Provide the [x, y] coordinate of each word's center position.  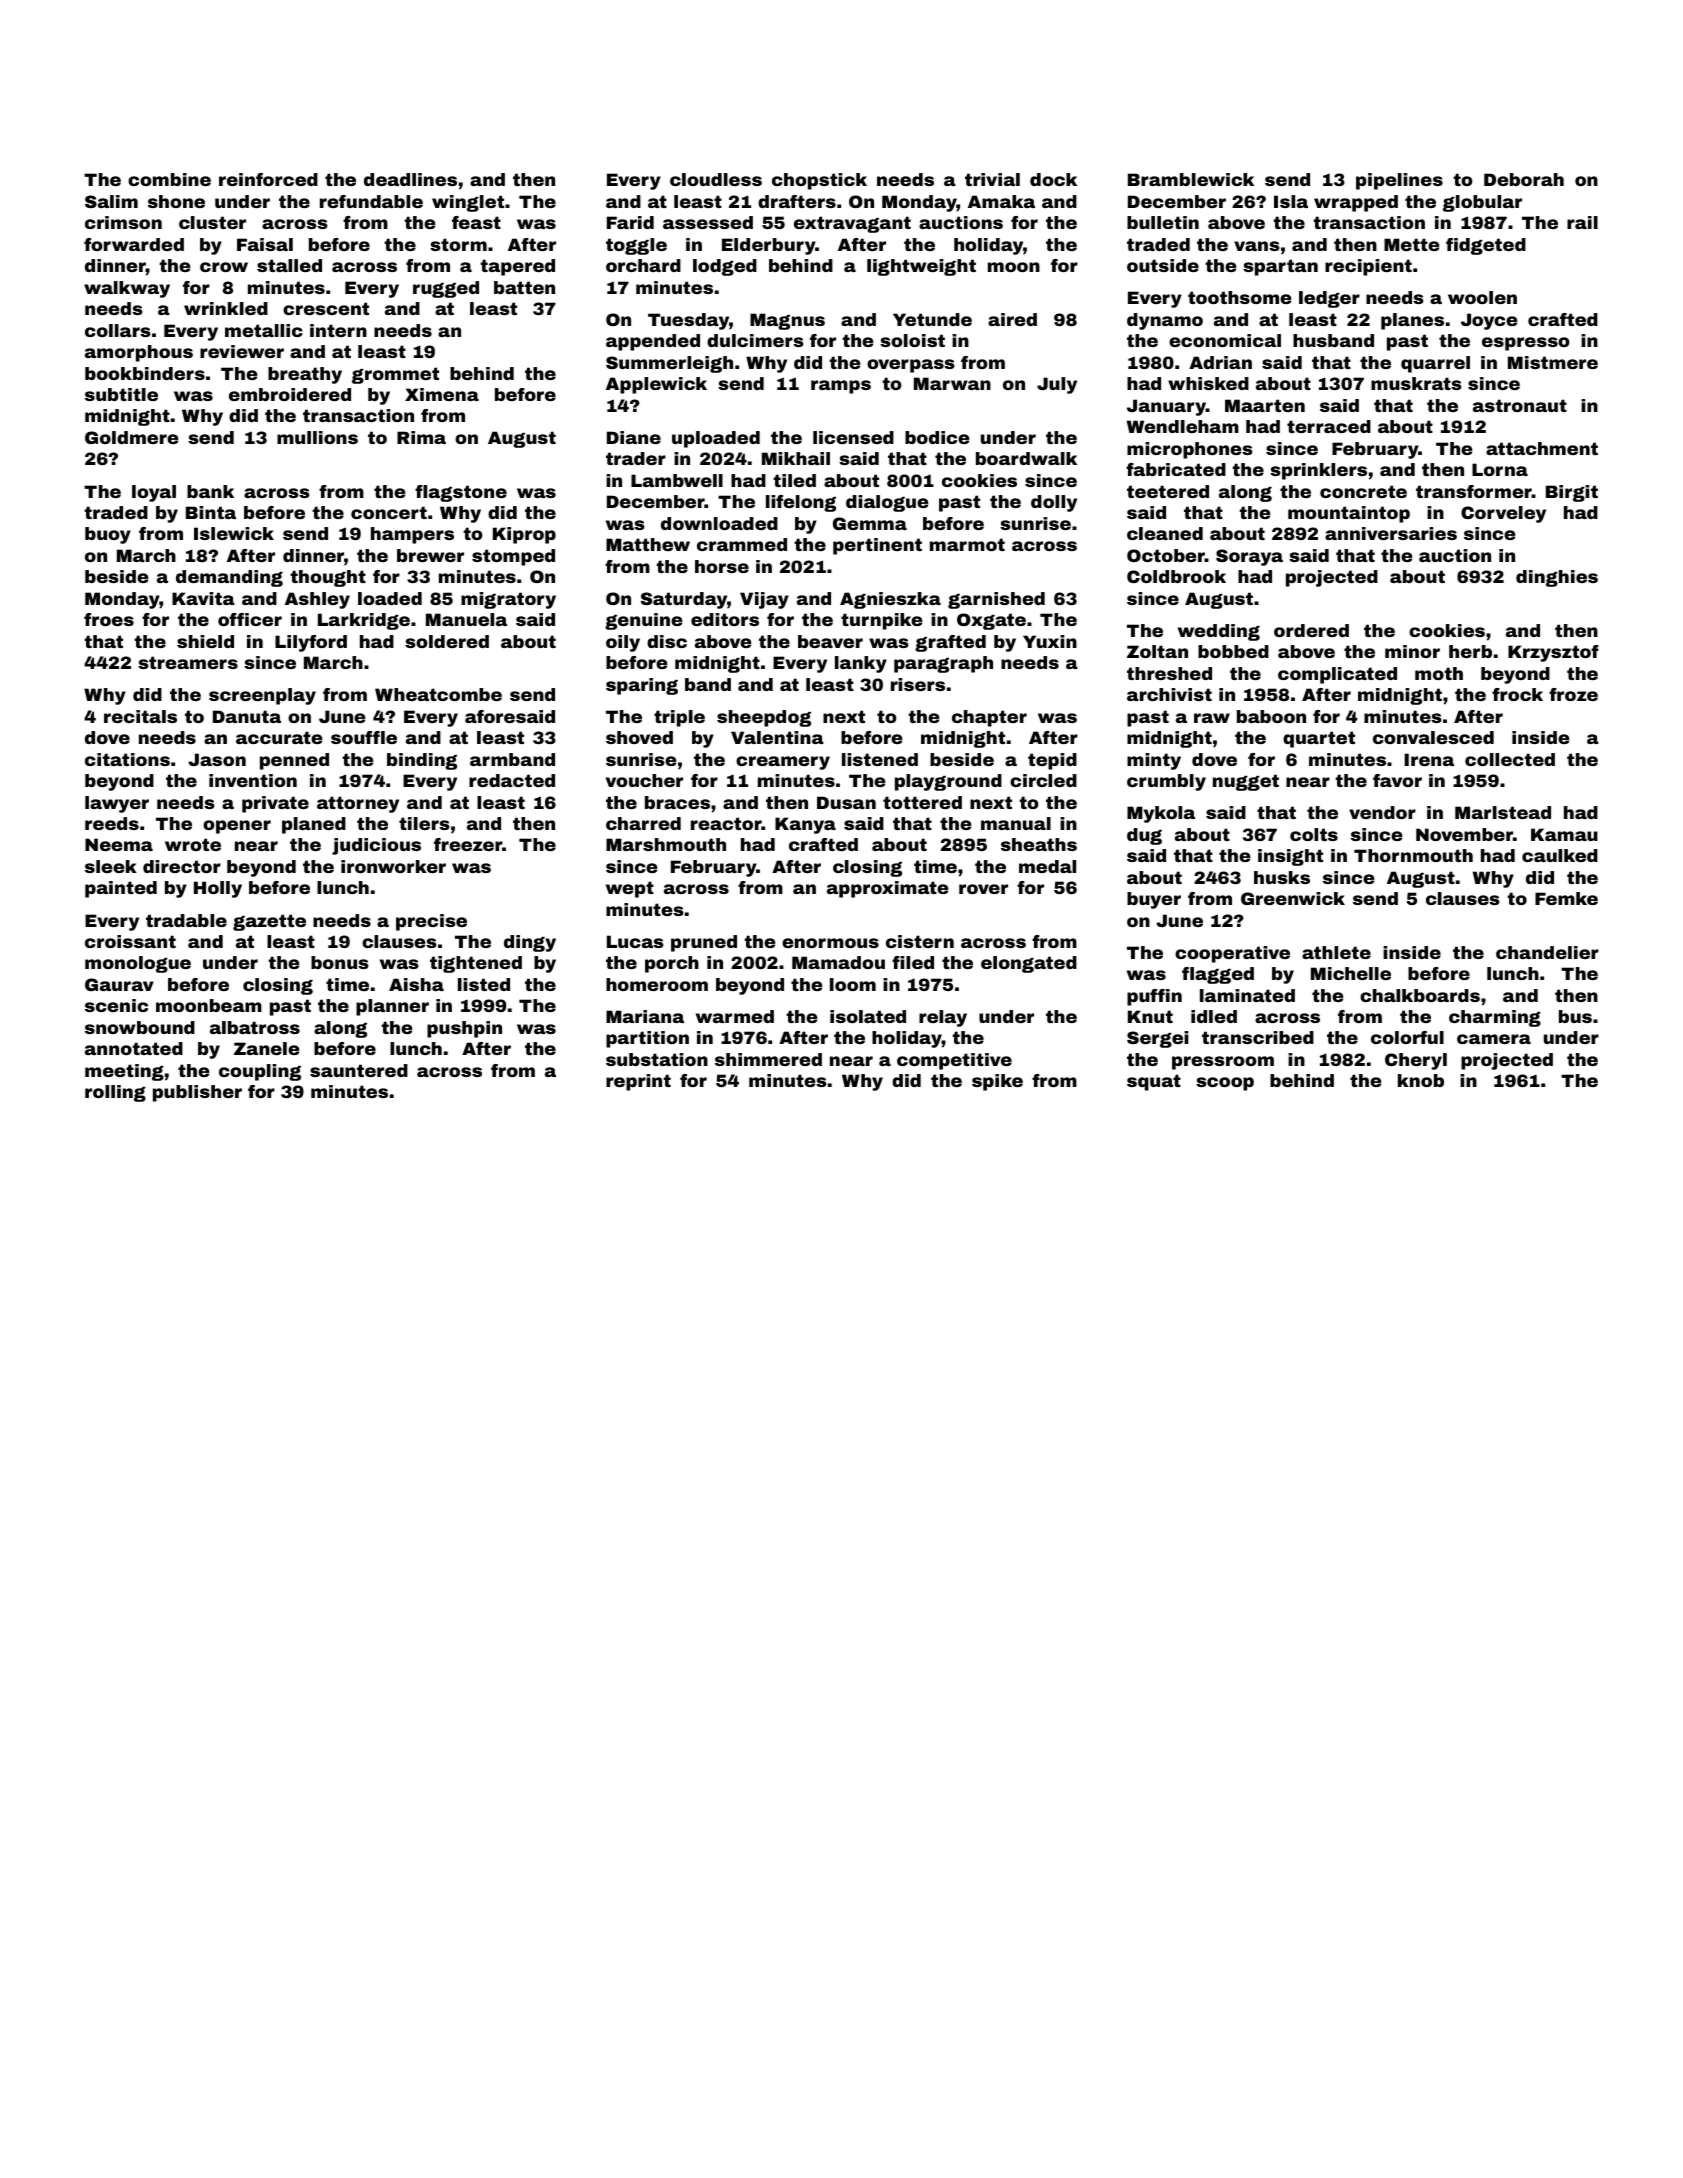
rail [1582, 222]
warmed [735, 1016]
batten [524, 287]
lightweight [921, 267]
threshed [1169, 673]
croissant [130, 941]
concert [389, 512]
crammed [742, 544]
